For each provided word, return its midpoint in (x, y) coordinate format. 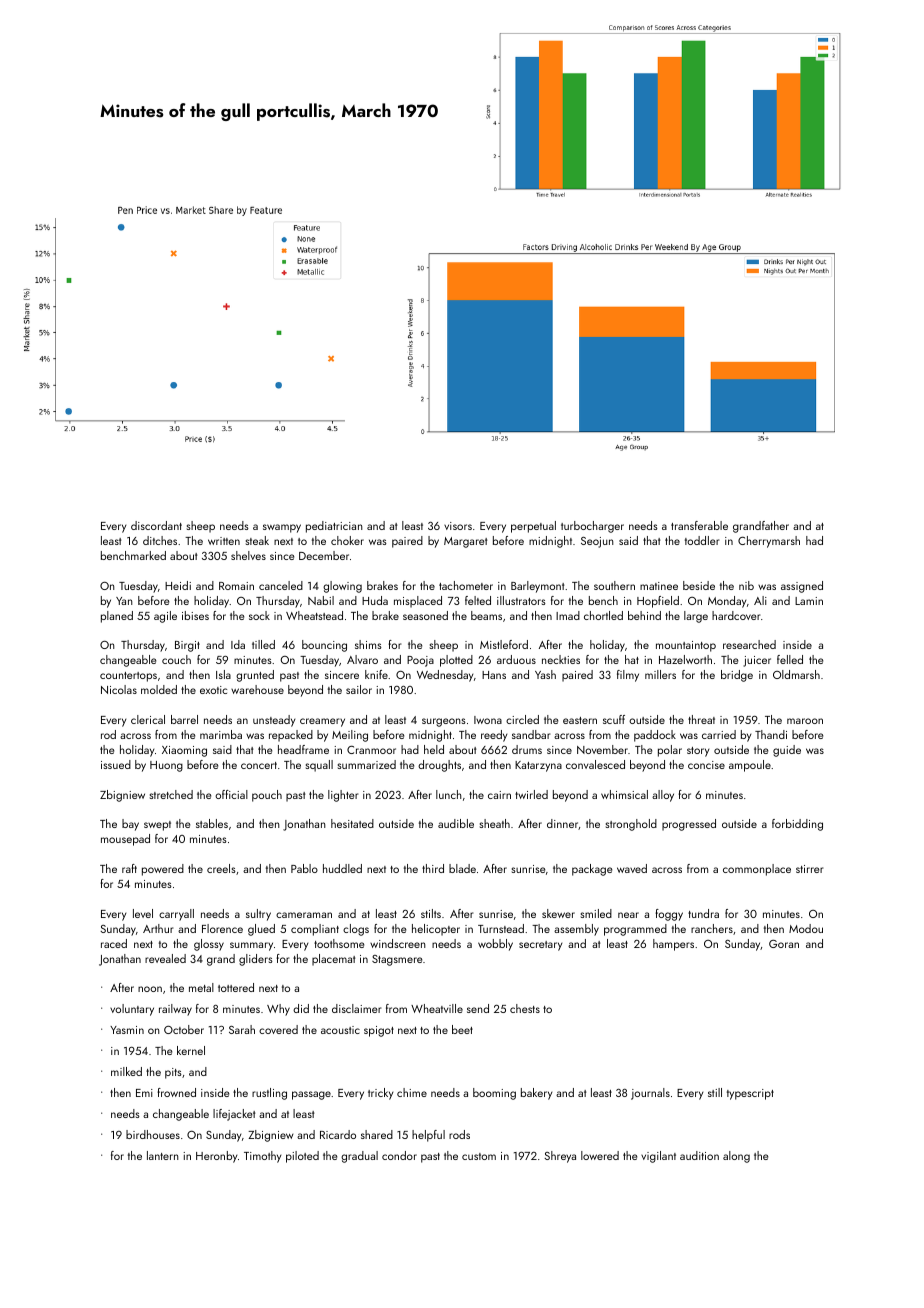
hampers (673, 945)
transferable (699, 525)
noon (150, 989)
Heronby (216, 1157)
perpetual (533, 527)
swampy (282, 528)
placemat (333, 960)
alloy (663, 796)
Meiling (350, 736)
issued (116, 764)
